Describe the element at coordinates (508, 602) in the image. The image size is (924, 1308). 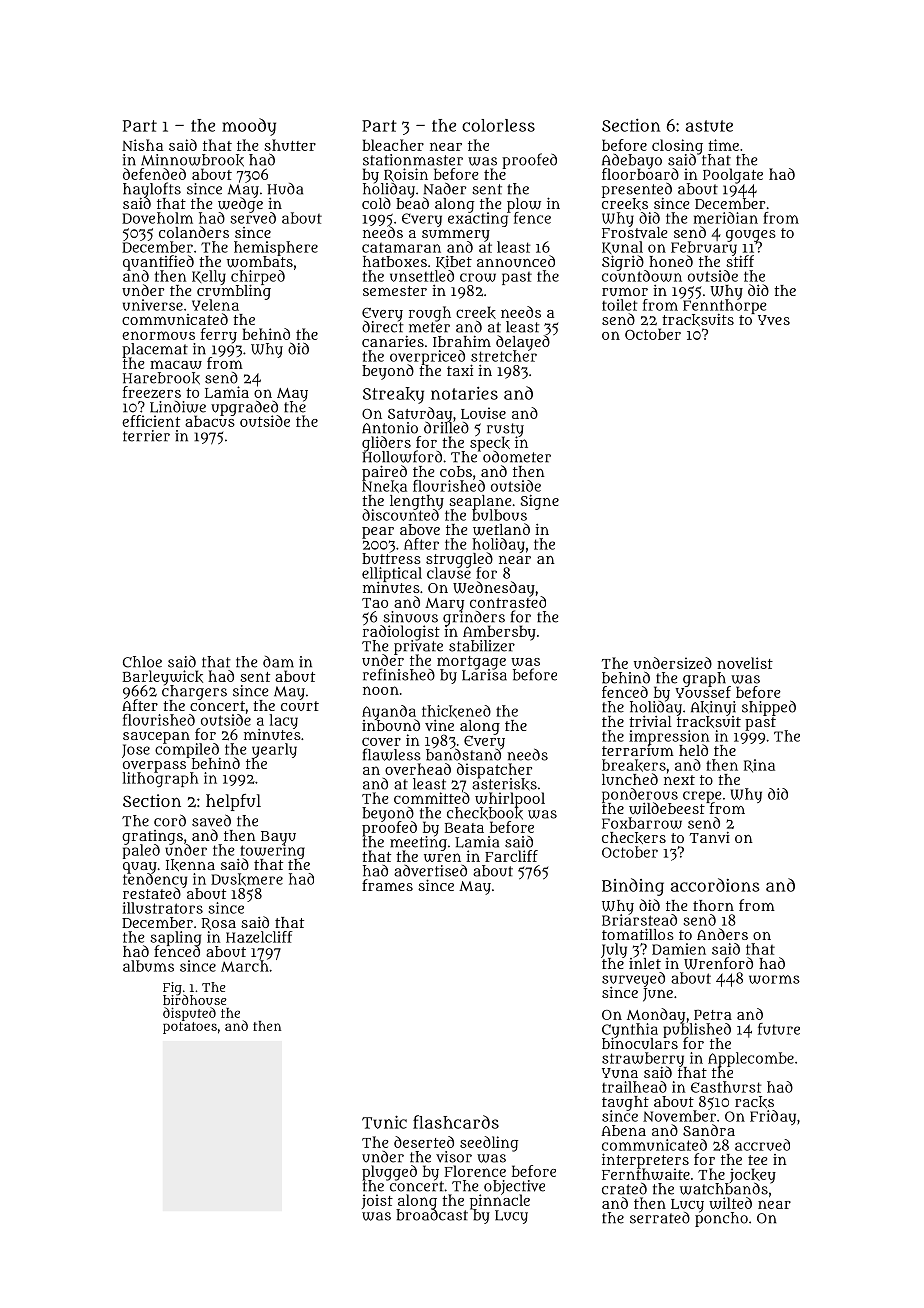
I see `contrasted` at that location.
